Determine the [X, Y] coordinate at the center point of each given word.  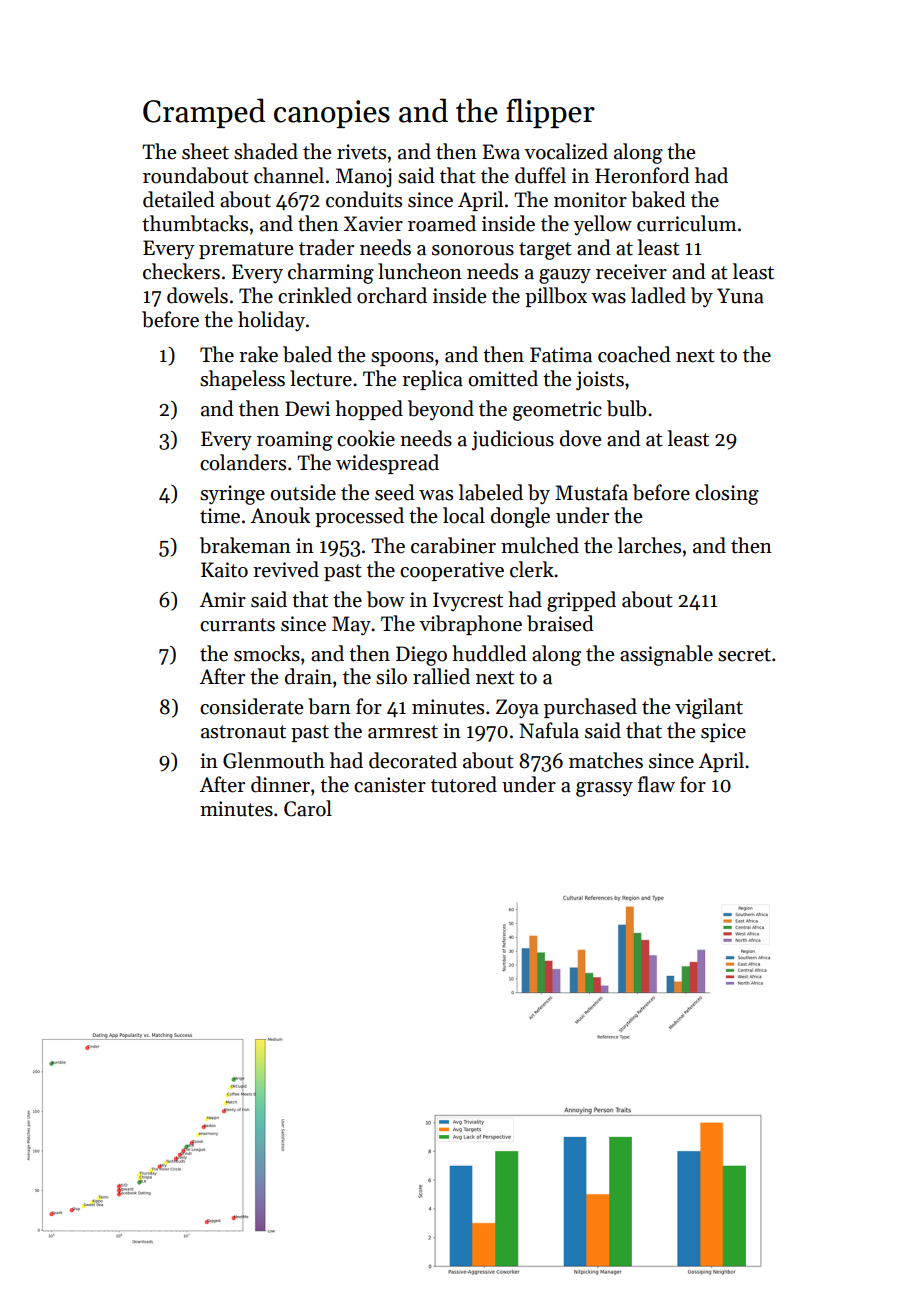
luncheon [420, 271]
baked [658, 199]
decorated [413, 760]
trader [326, 247]
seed [395, 492]
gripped [581, 601]
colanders [243, 462]
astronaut [243, 732]
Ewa [501, 152]
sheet [205, 151]
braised [560, 623]
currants [237, 625]
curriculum [687, 223]
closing [727, 494]
